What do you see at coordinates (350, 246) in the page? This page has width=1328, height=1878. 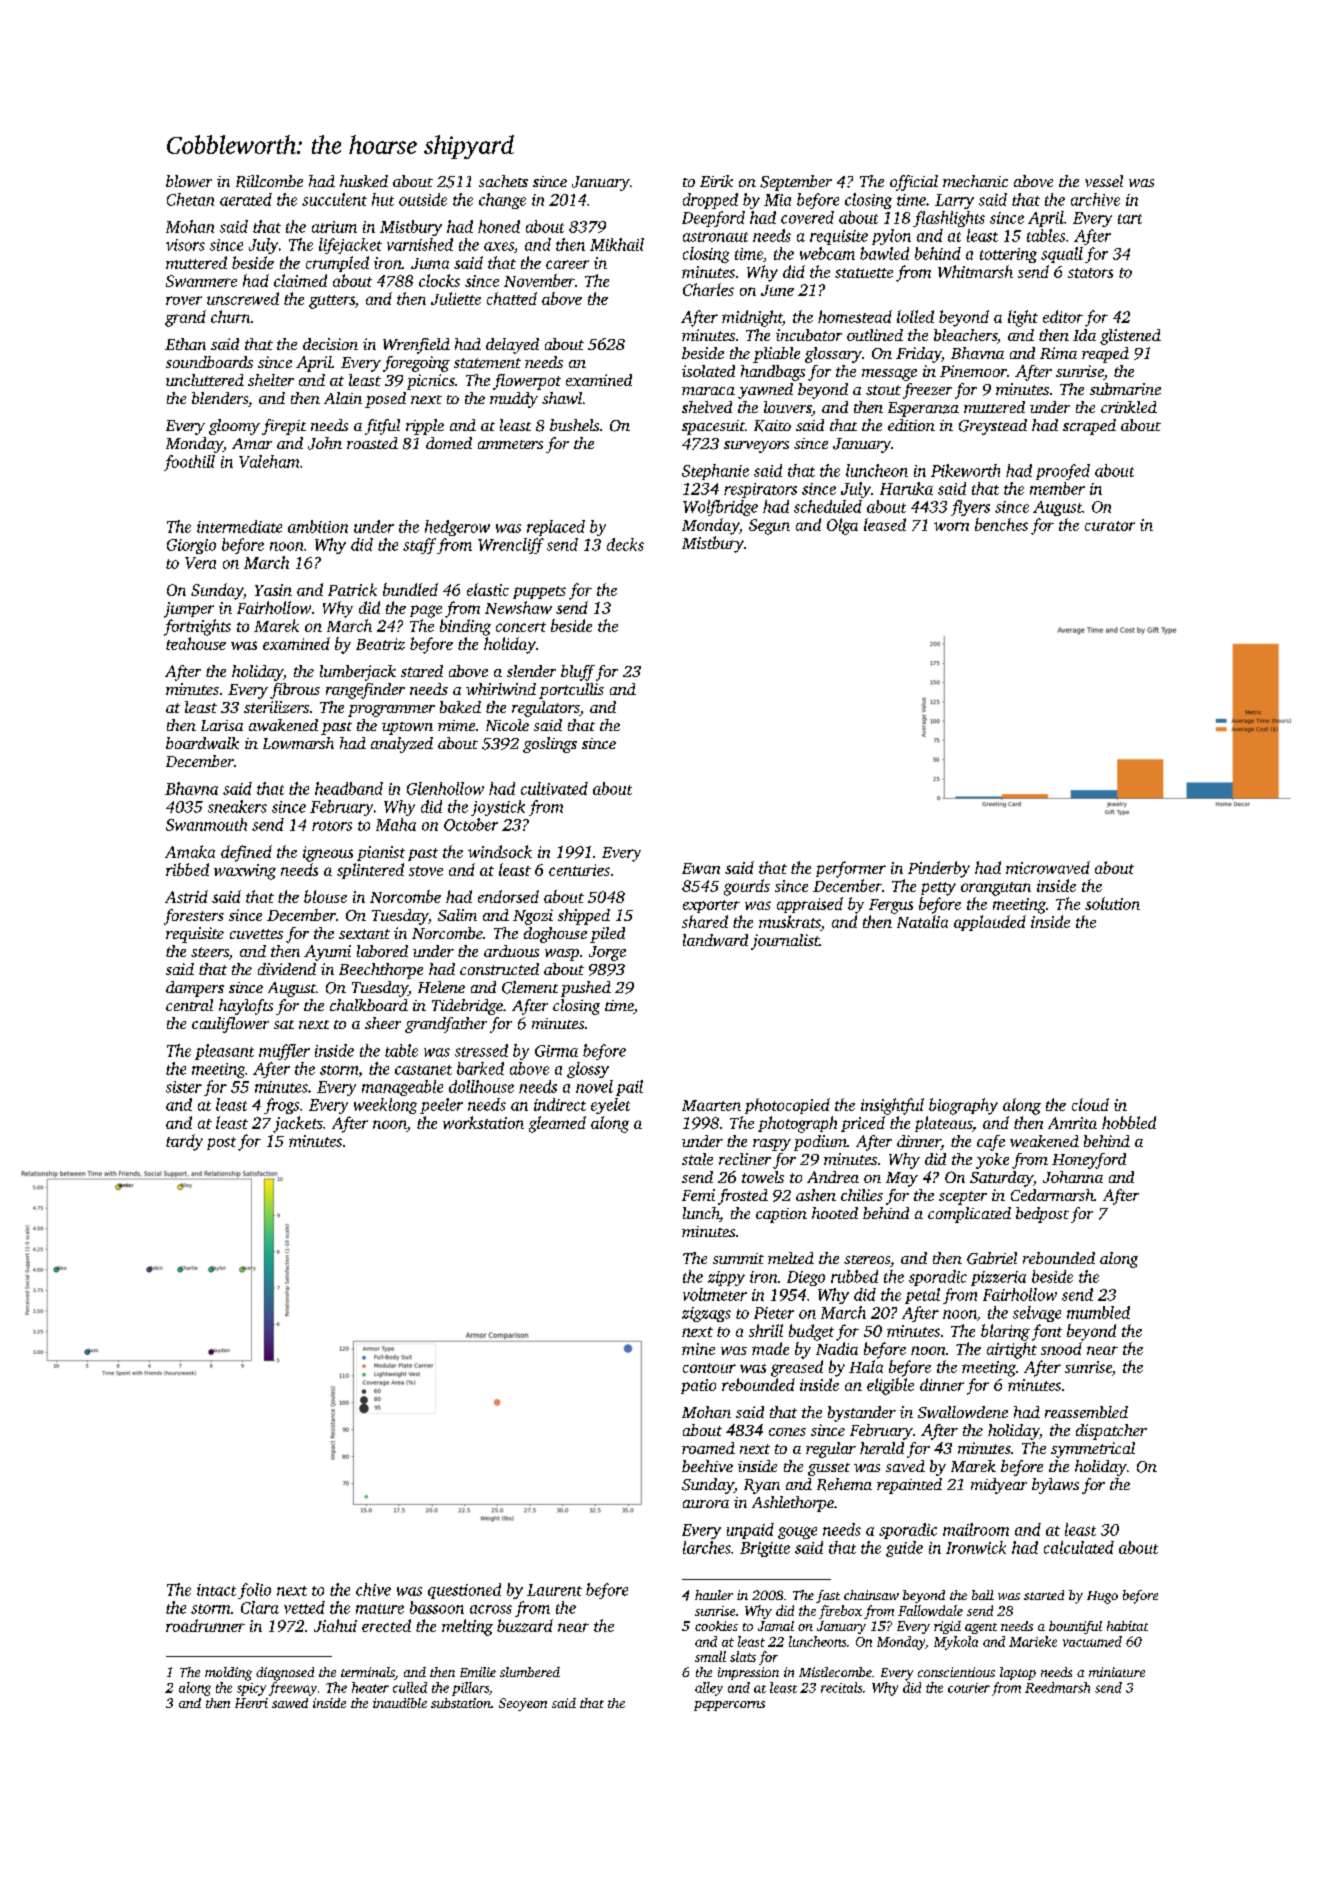 I see `lifejacket` at bounding box center [350, 246].
